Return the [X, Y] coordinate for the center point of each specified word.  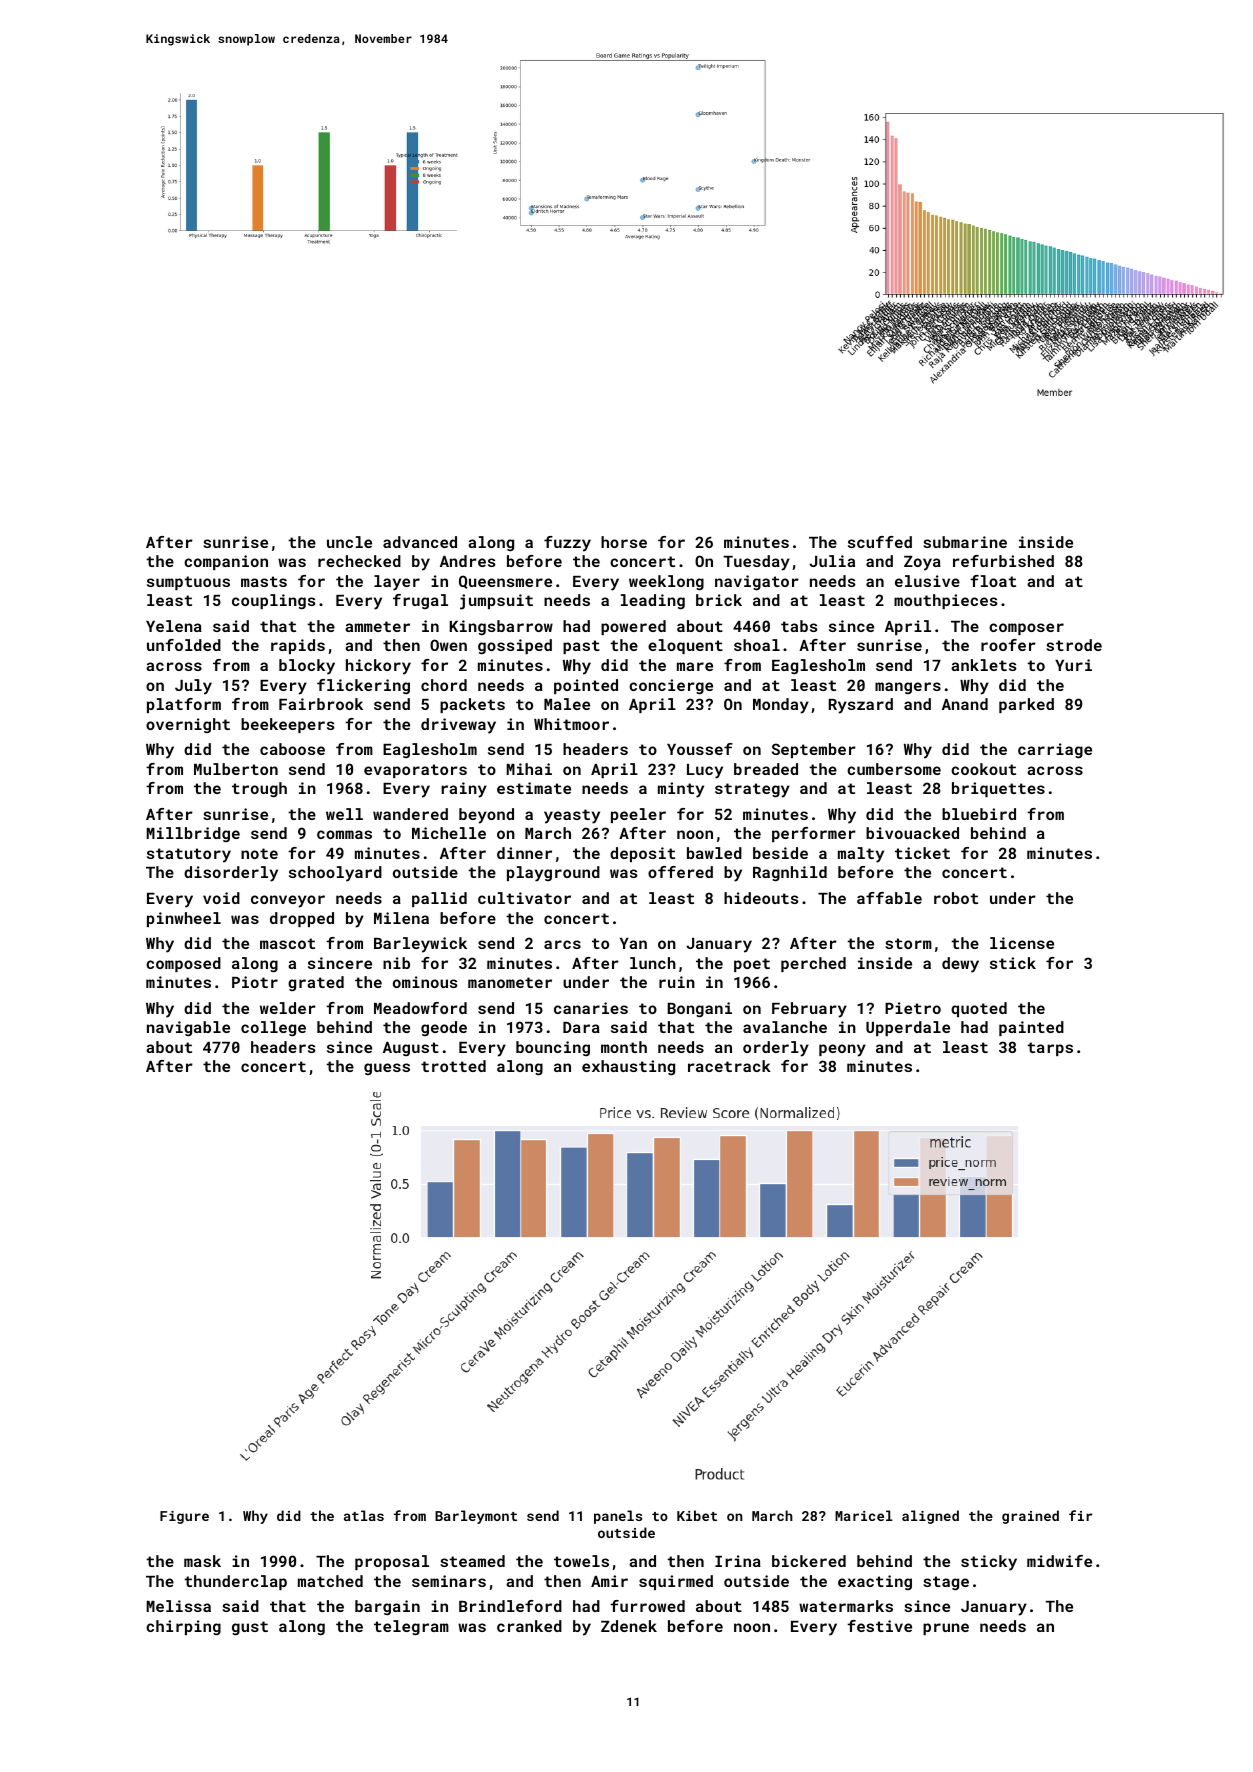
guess [387, 1069]
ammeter [377, 626]
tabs [799, 626]
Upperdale [908, 1028]
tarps [1050, 1049]
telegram [411, 1628]
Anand [965, 704]
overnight [188, 725]
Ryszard [861, 706]
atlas [364, 1515]
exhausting [628, 1067]
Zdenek [629, 1626]
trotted [453, 1066]
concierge [671, 687]
